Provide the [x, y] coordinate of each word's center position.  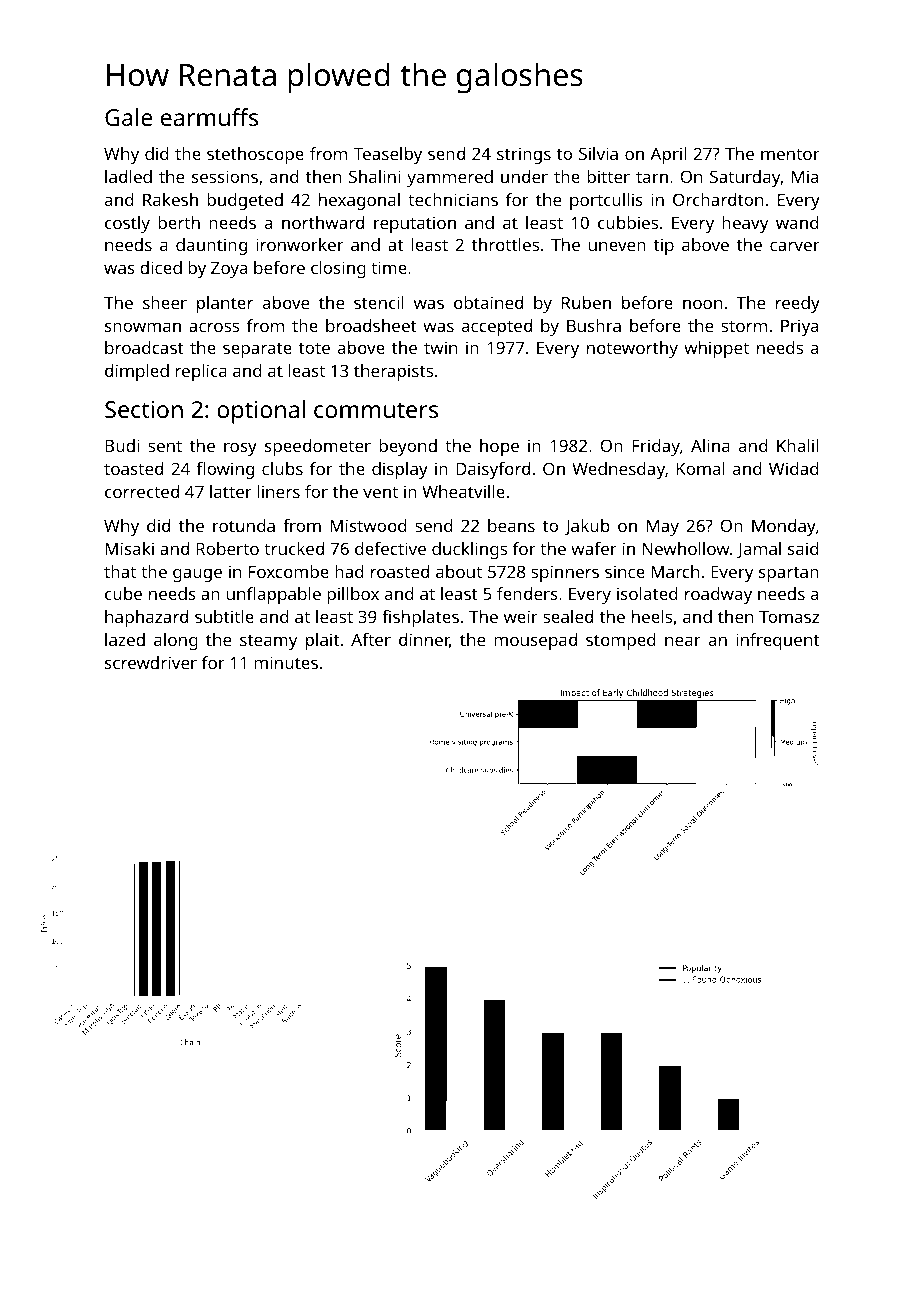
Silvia [598, 153]
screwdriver [151, 662]
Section [144, 409]
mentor [790, 154]
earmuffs [209, 117]
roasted [400, 571]
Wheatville [463, 491]
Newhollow [686, 548]
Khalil [797, 445]
